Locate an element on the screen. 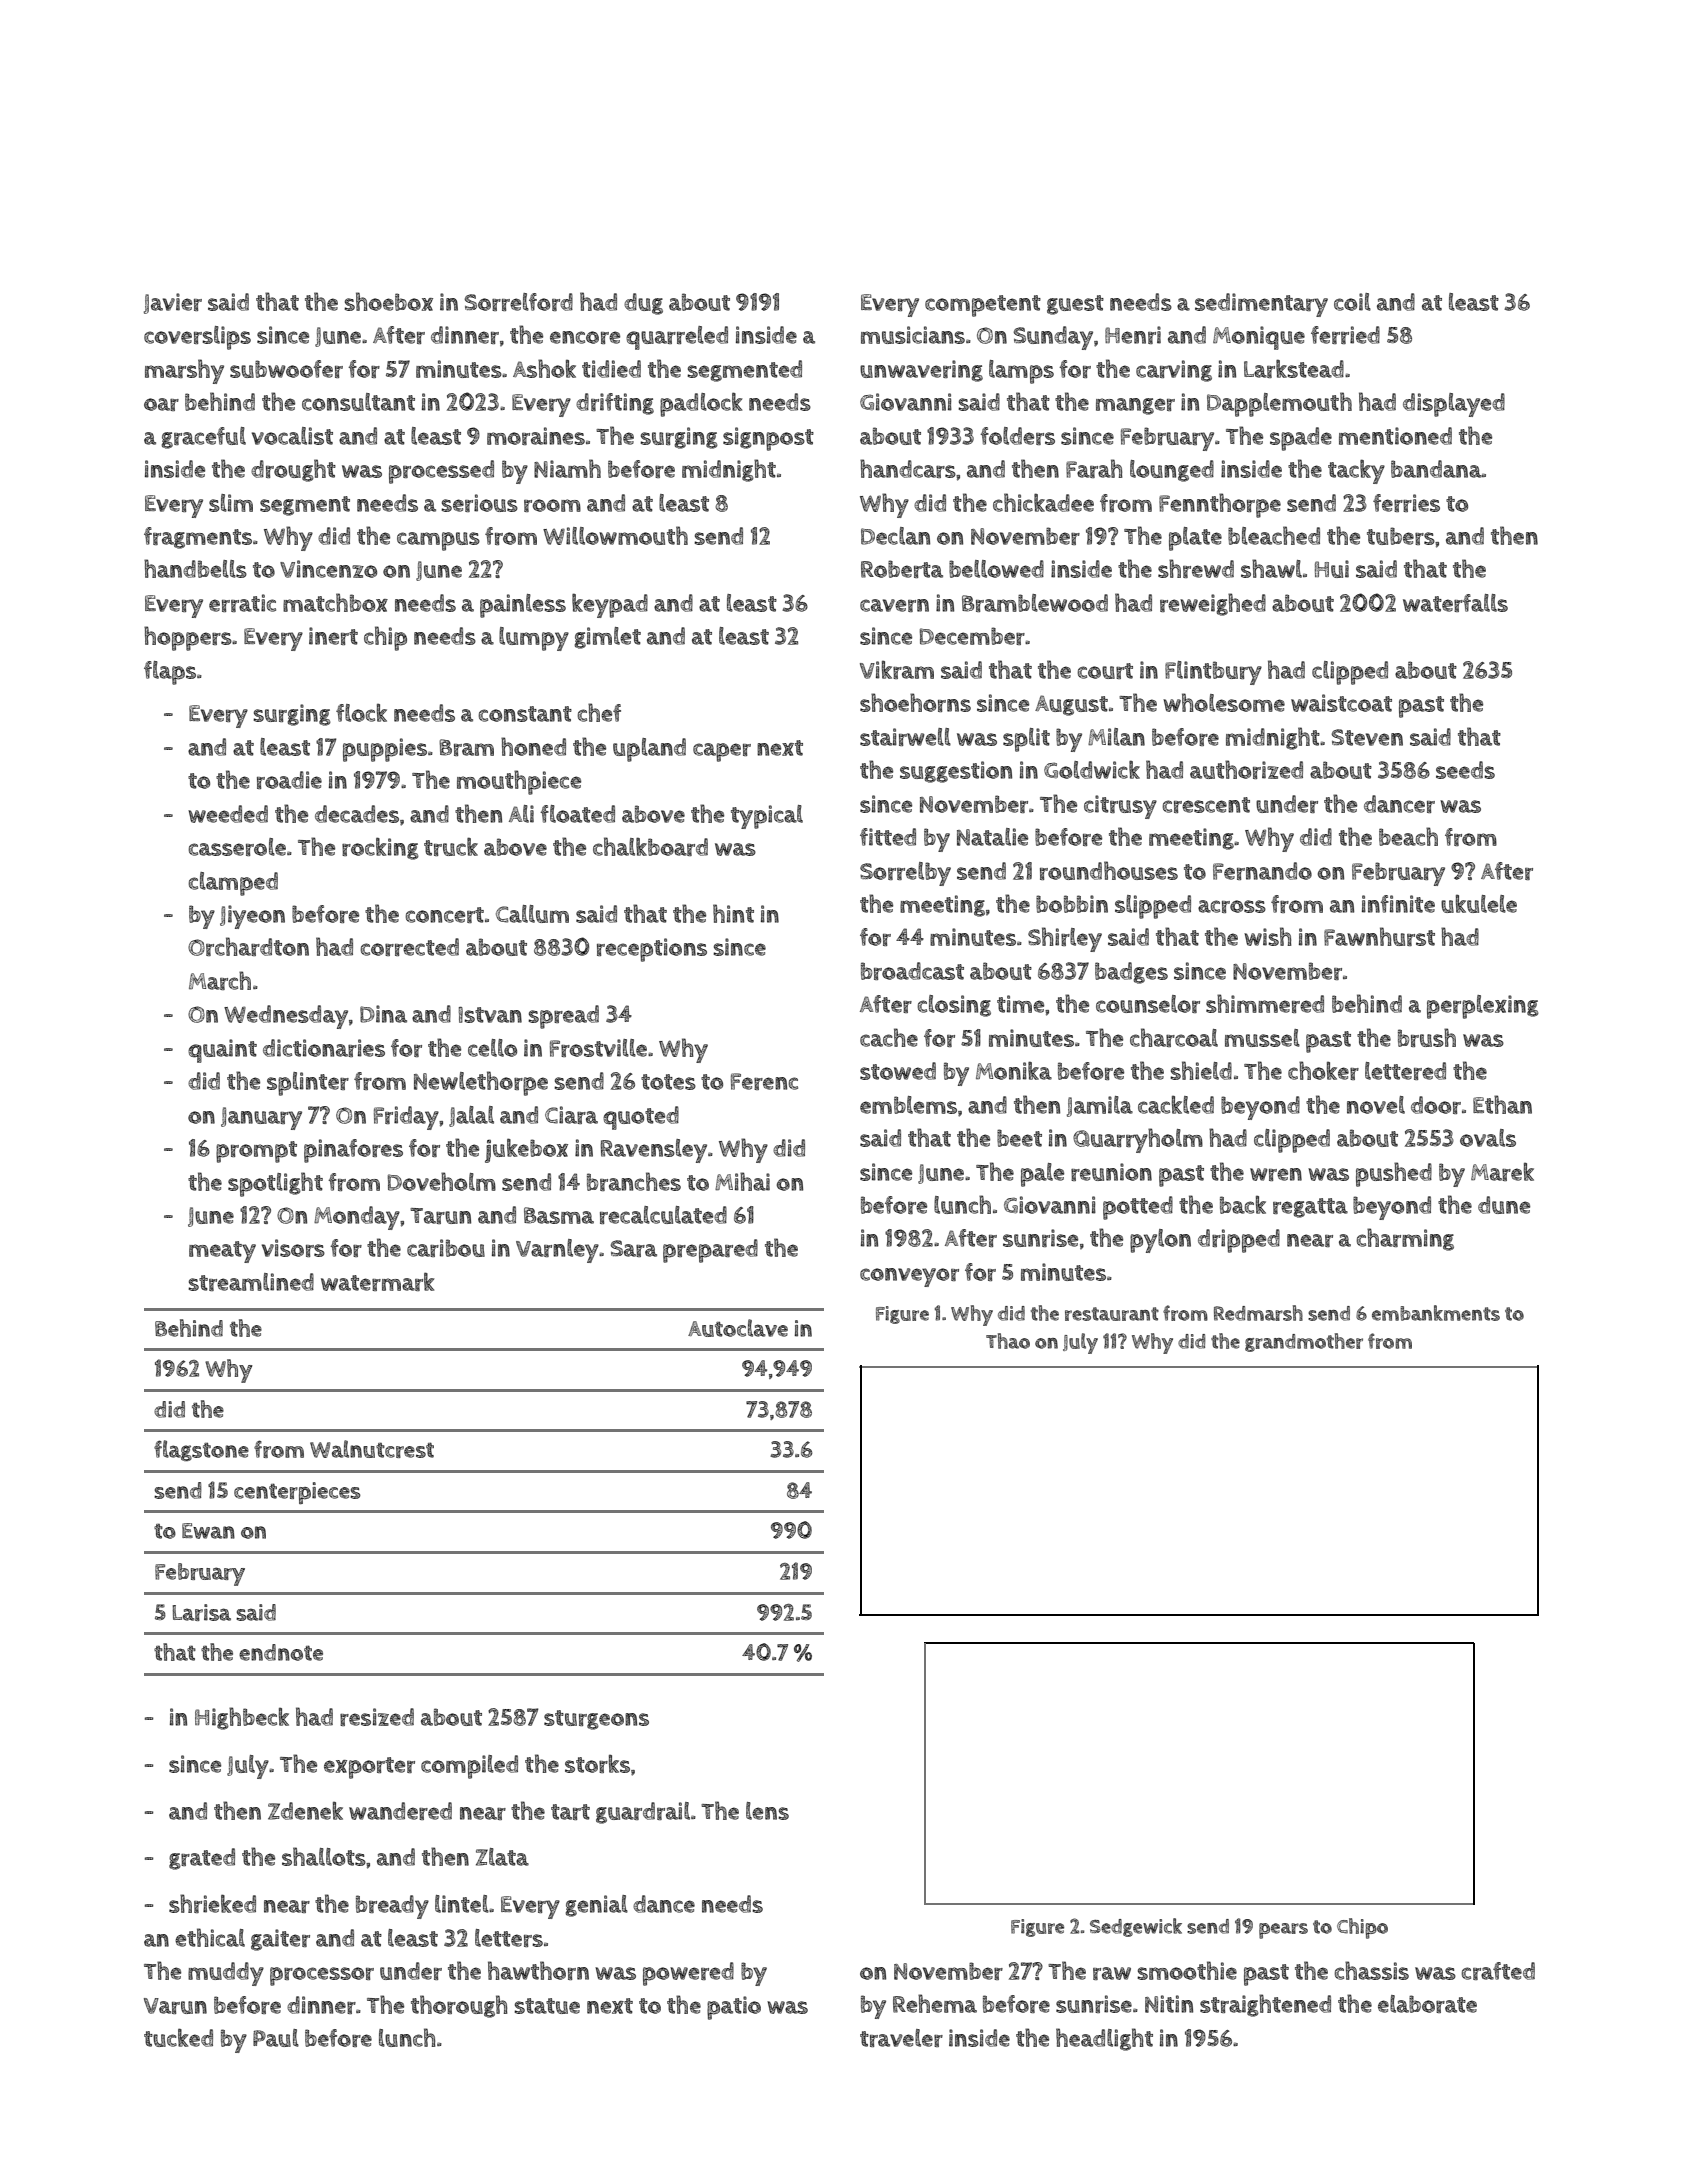 The image size is (1683, 2178). Thao is located at coordinates (1008, 1341).
